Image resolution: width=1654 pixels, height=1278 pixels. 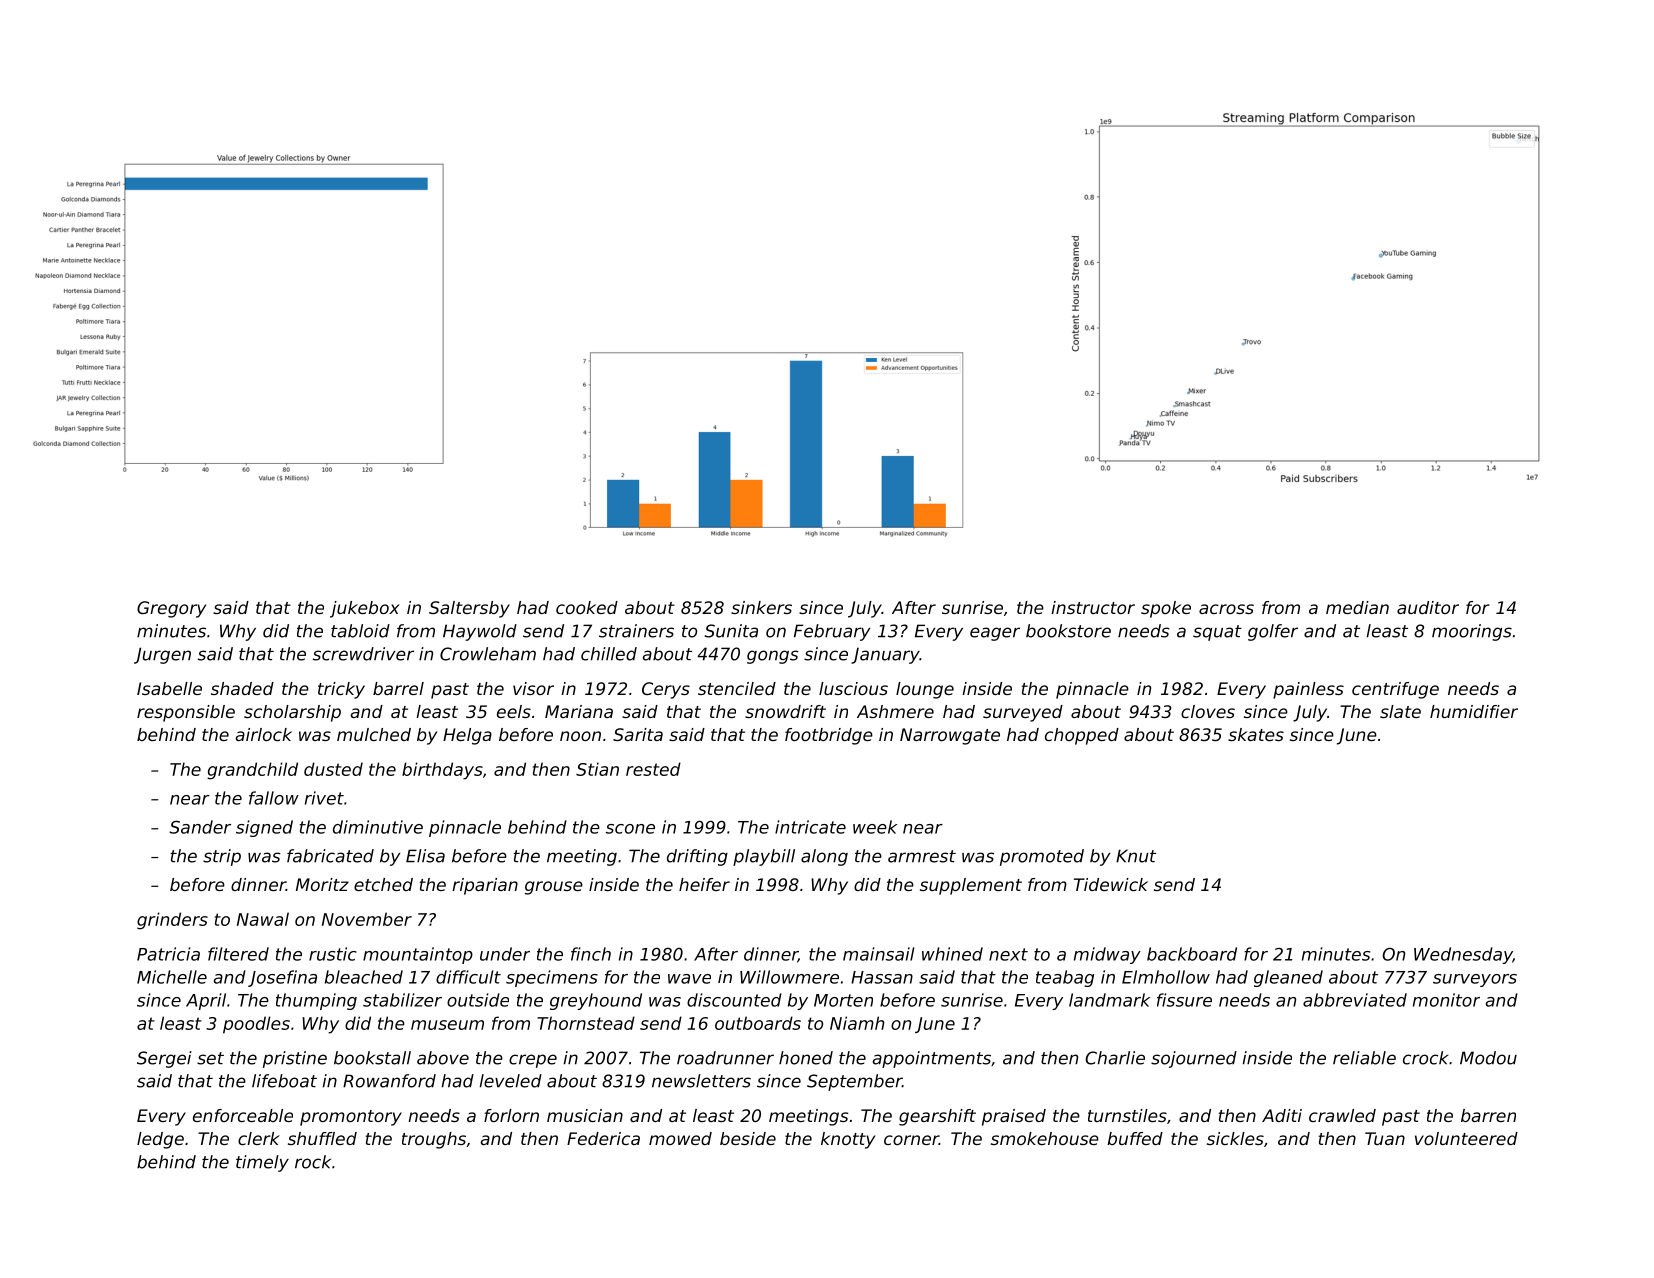 What do you see at coordinates (172, 921) in the page?
I see `grinders` at bounding box center [172, 921].
